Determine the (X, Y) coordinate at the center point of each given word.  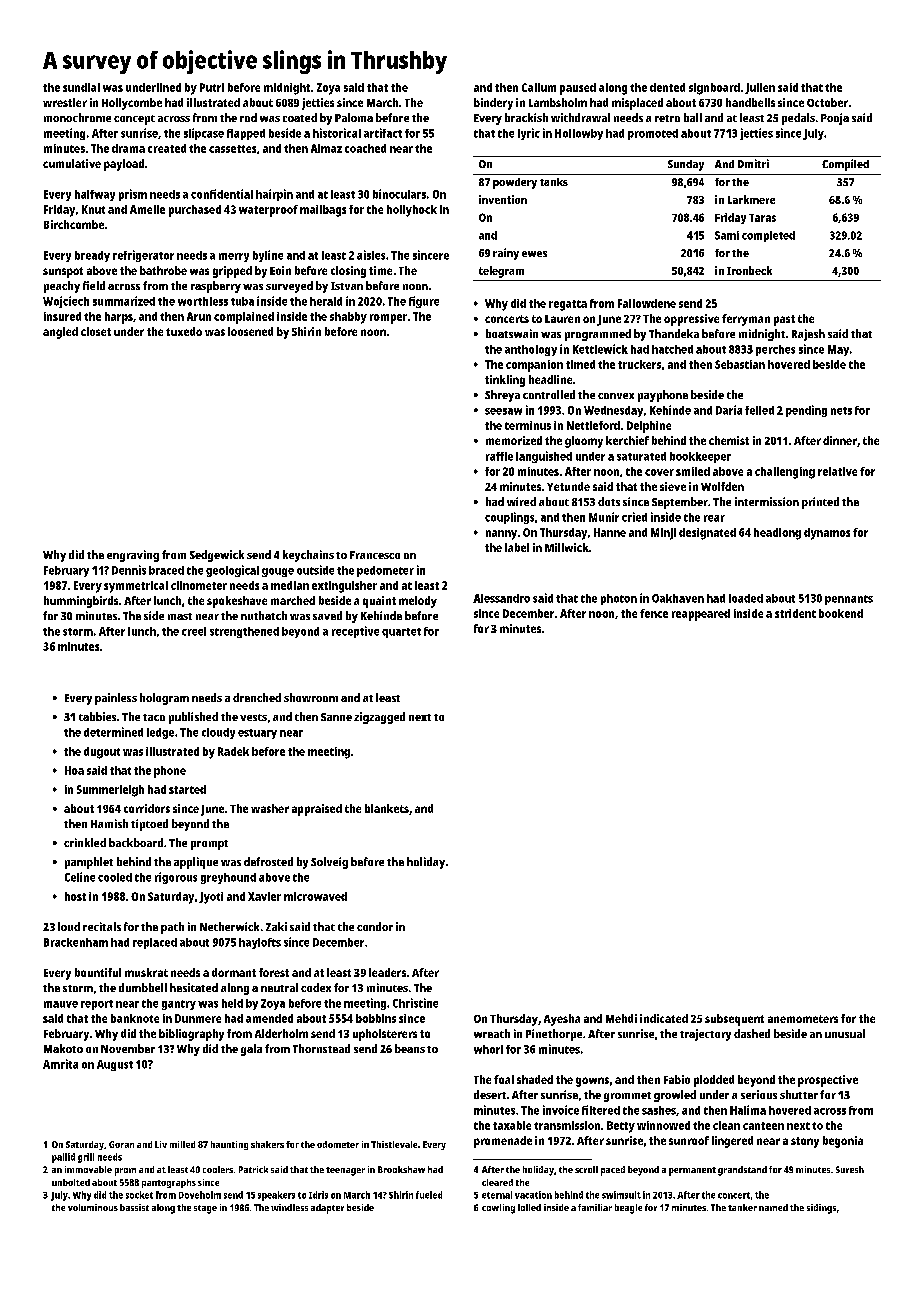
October (827, 102)
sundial (81, 87)
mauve (61, 1004)
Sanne (336, 717)
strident (795, 613)
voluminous (93, 1207)
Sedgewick (217, 556)
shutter (799, 1094)
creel (194, 631)
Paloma (354, 117)
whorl (488, 1049)
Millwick (567, 547)
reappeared (701, 615)
